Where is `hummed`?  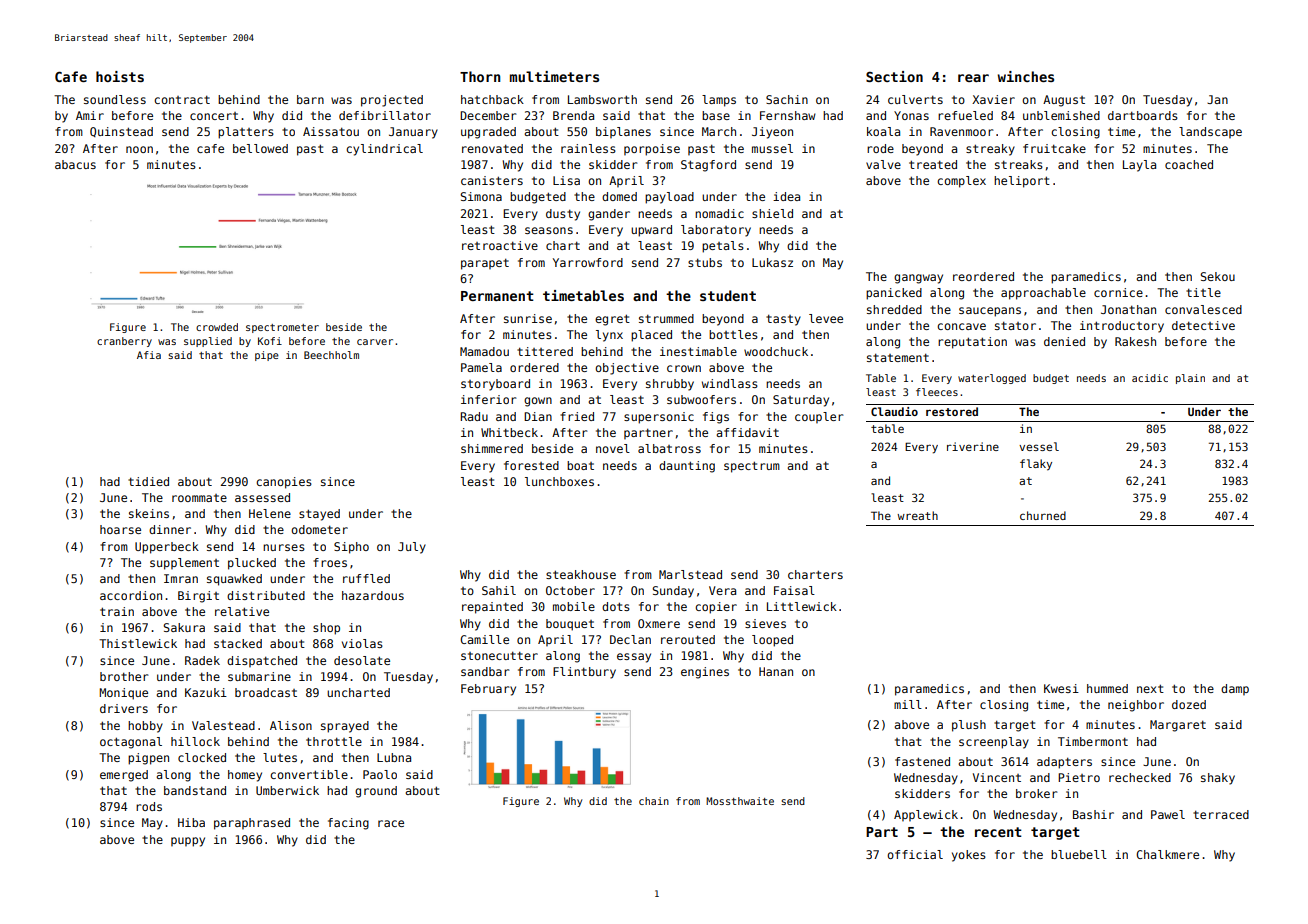 hummed is located at coordinates (1107, 688).
